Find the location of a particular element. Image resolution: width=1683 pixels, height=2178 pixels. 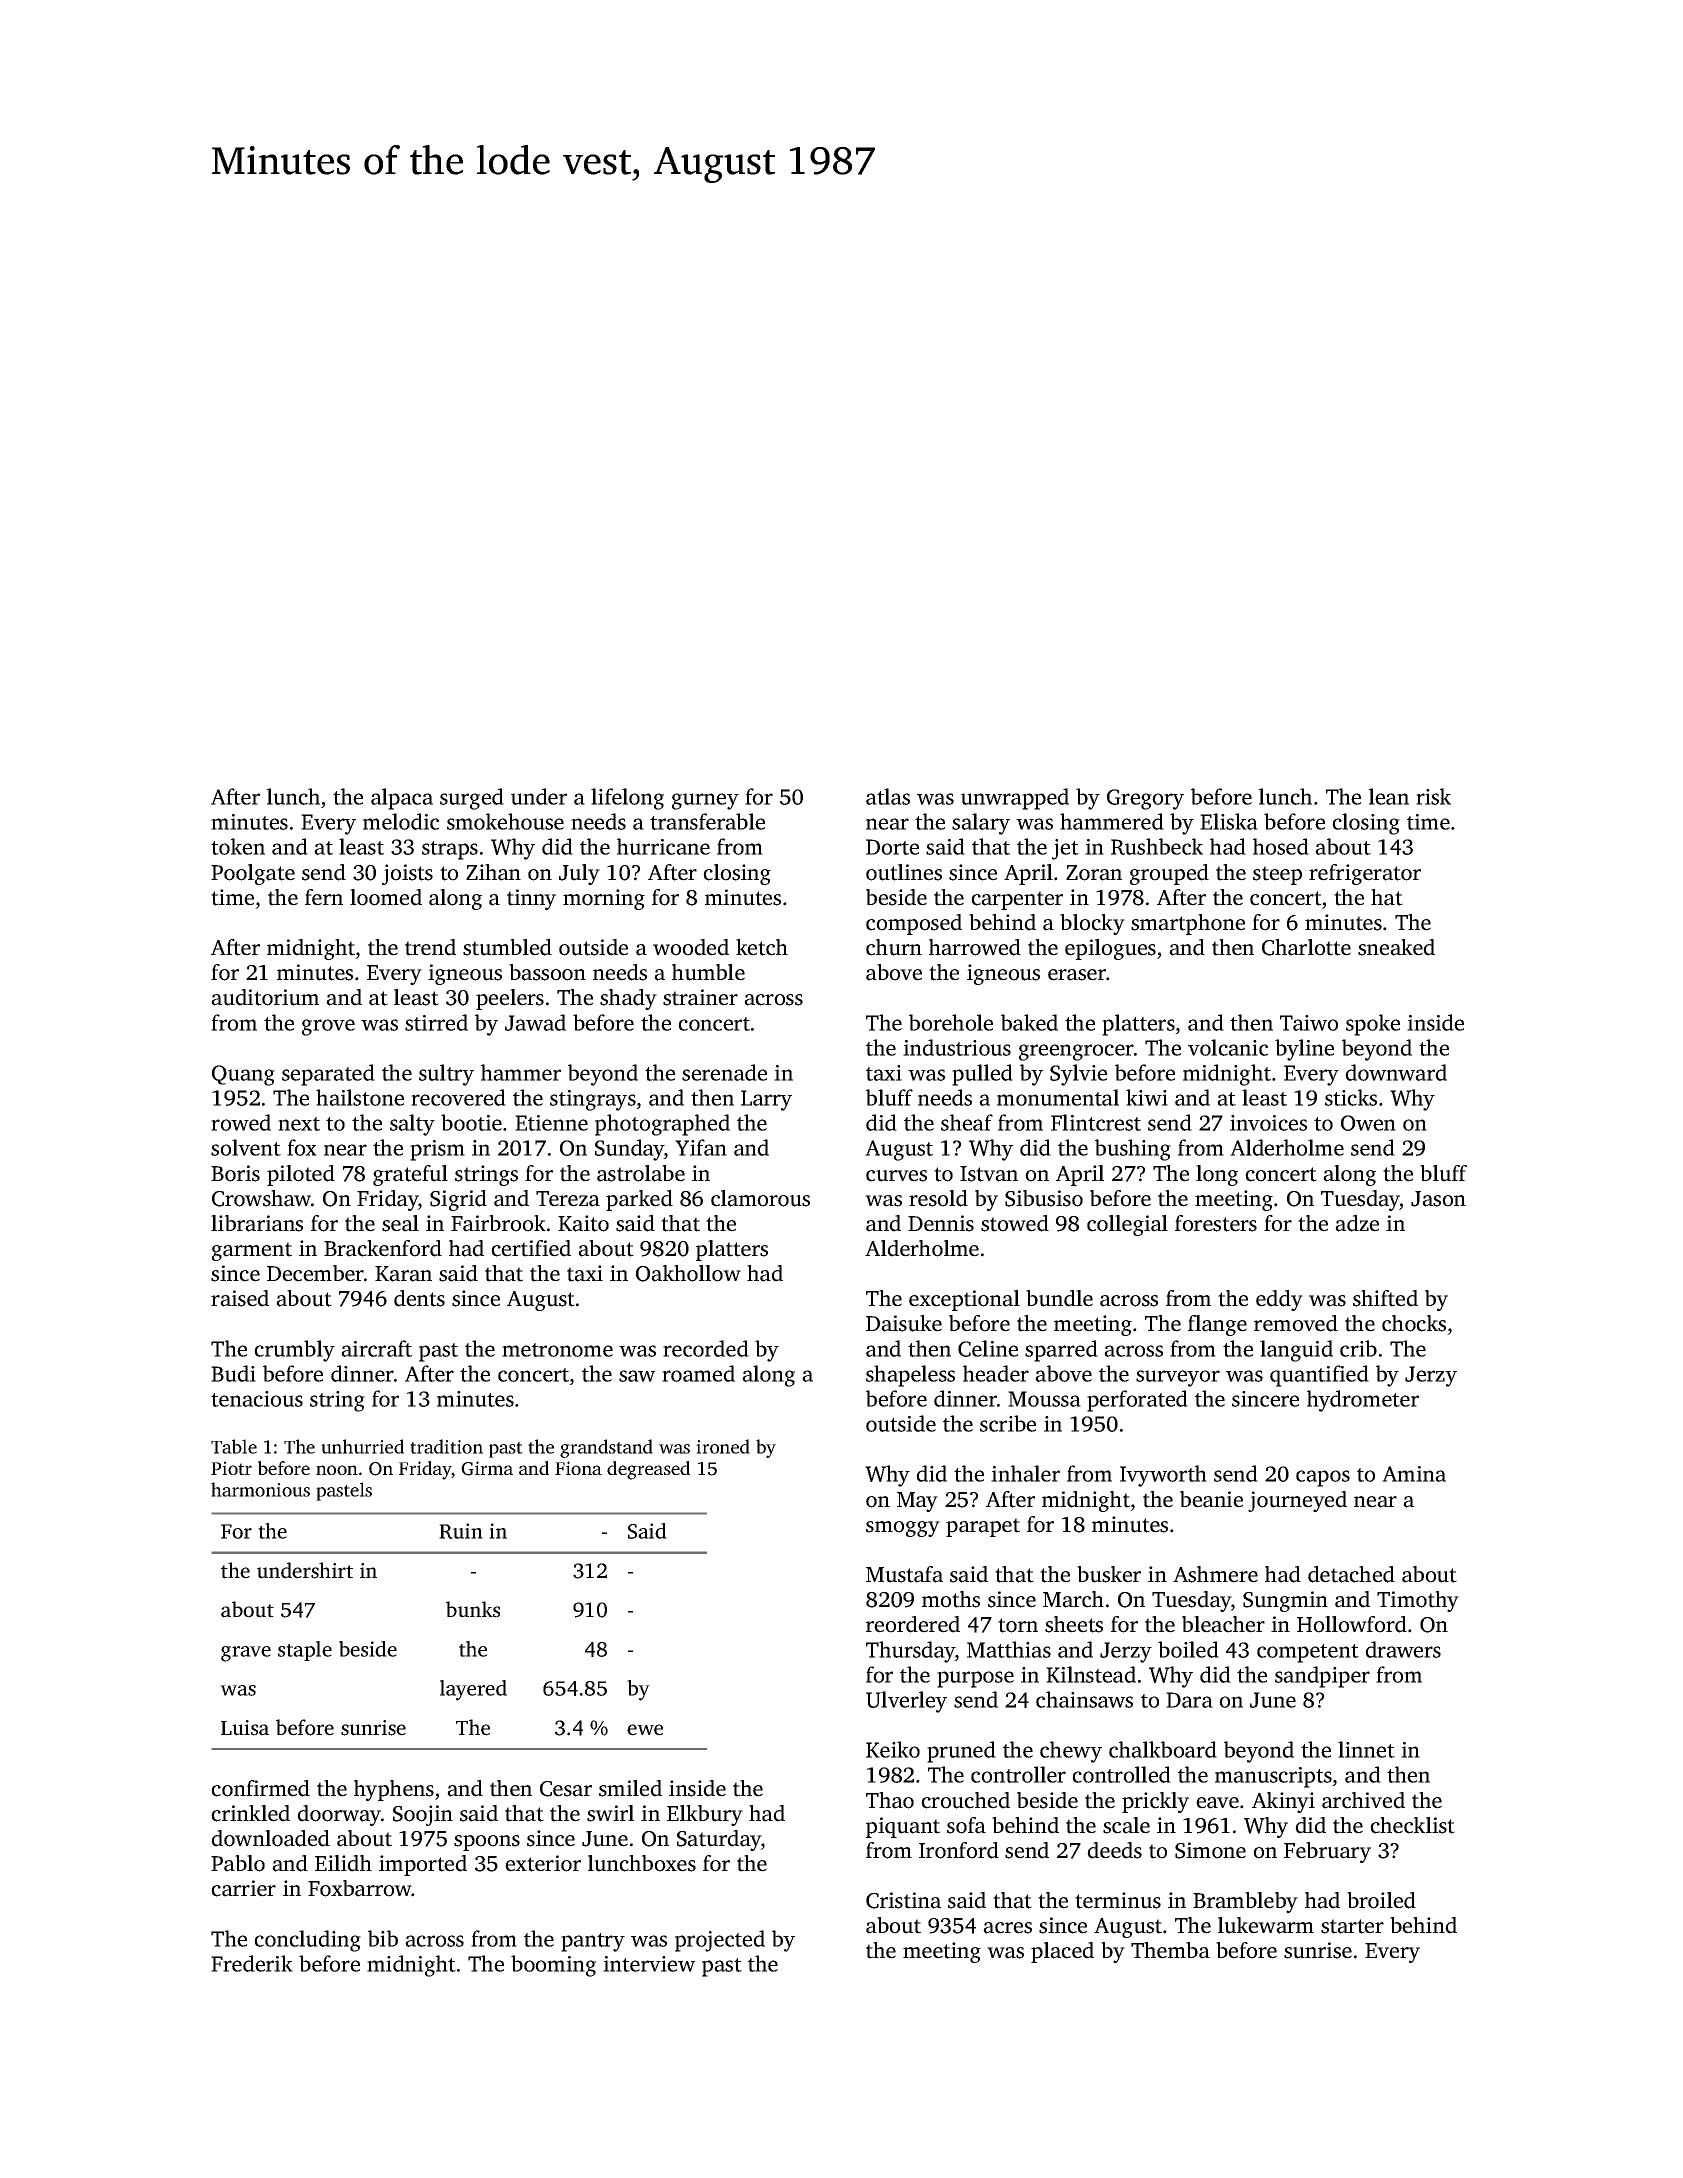

grave is located at coordinates (246, 1654).
